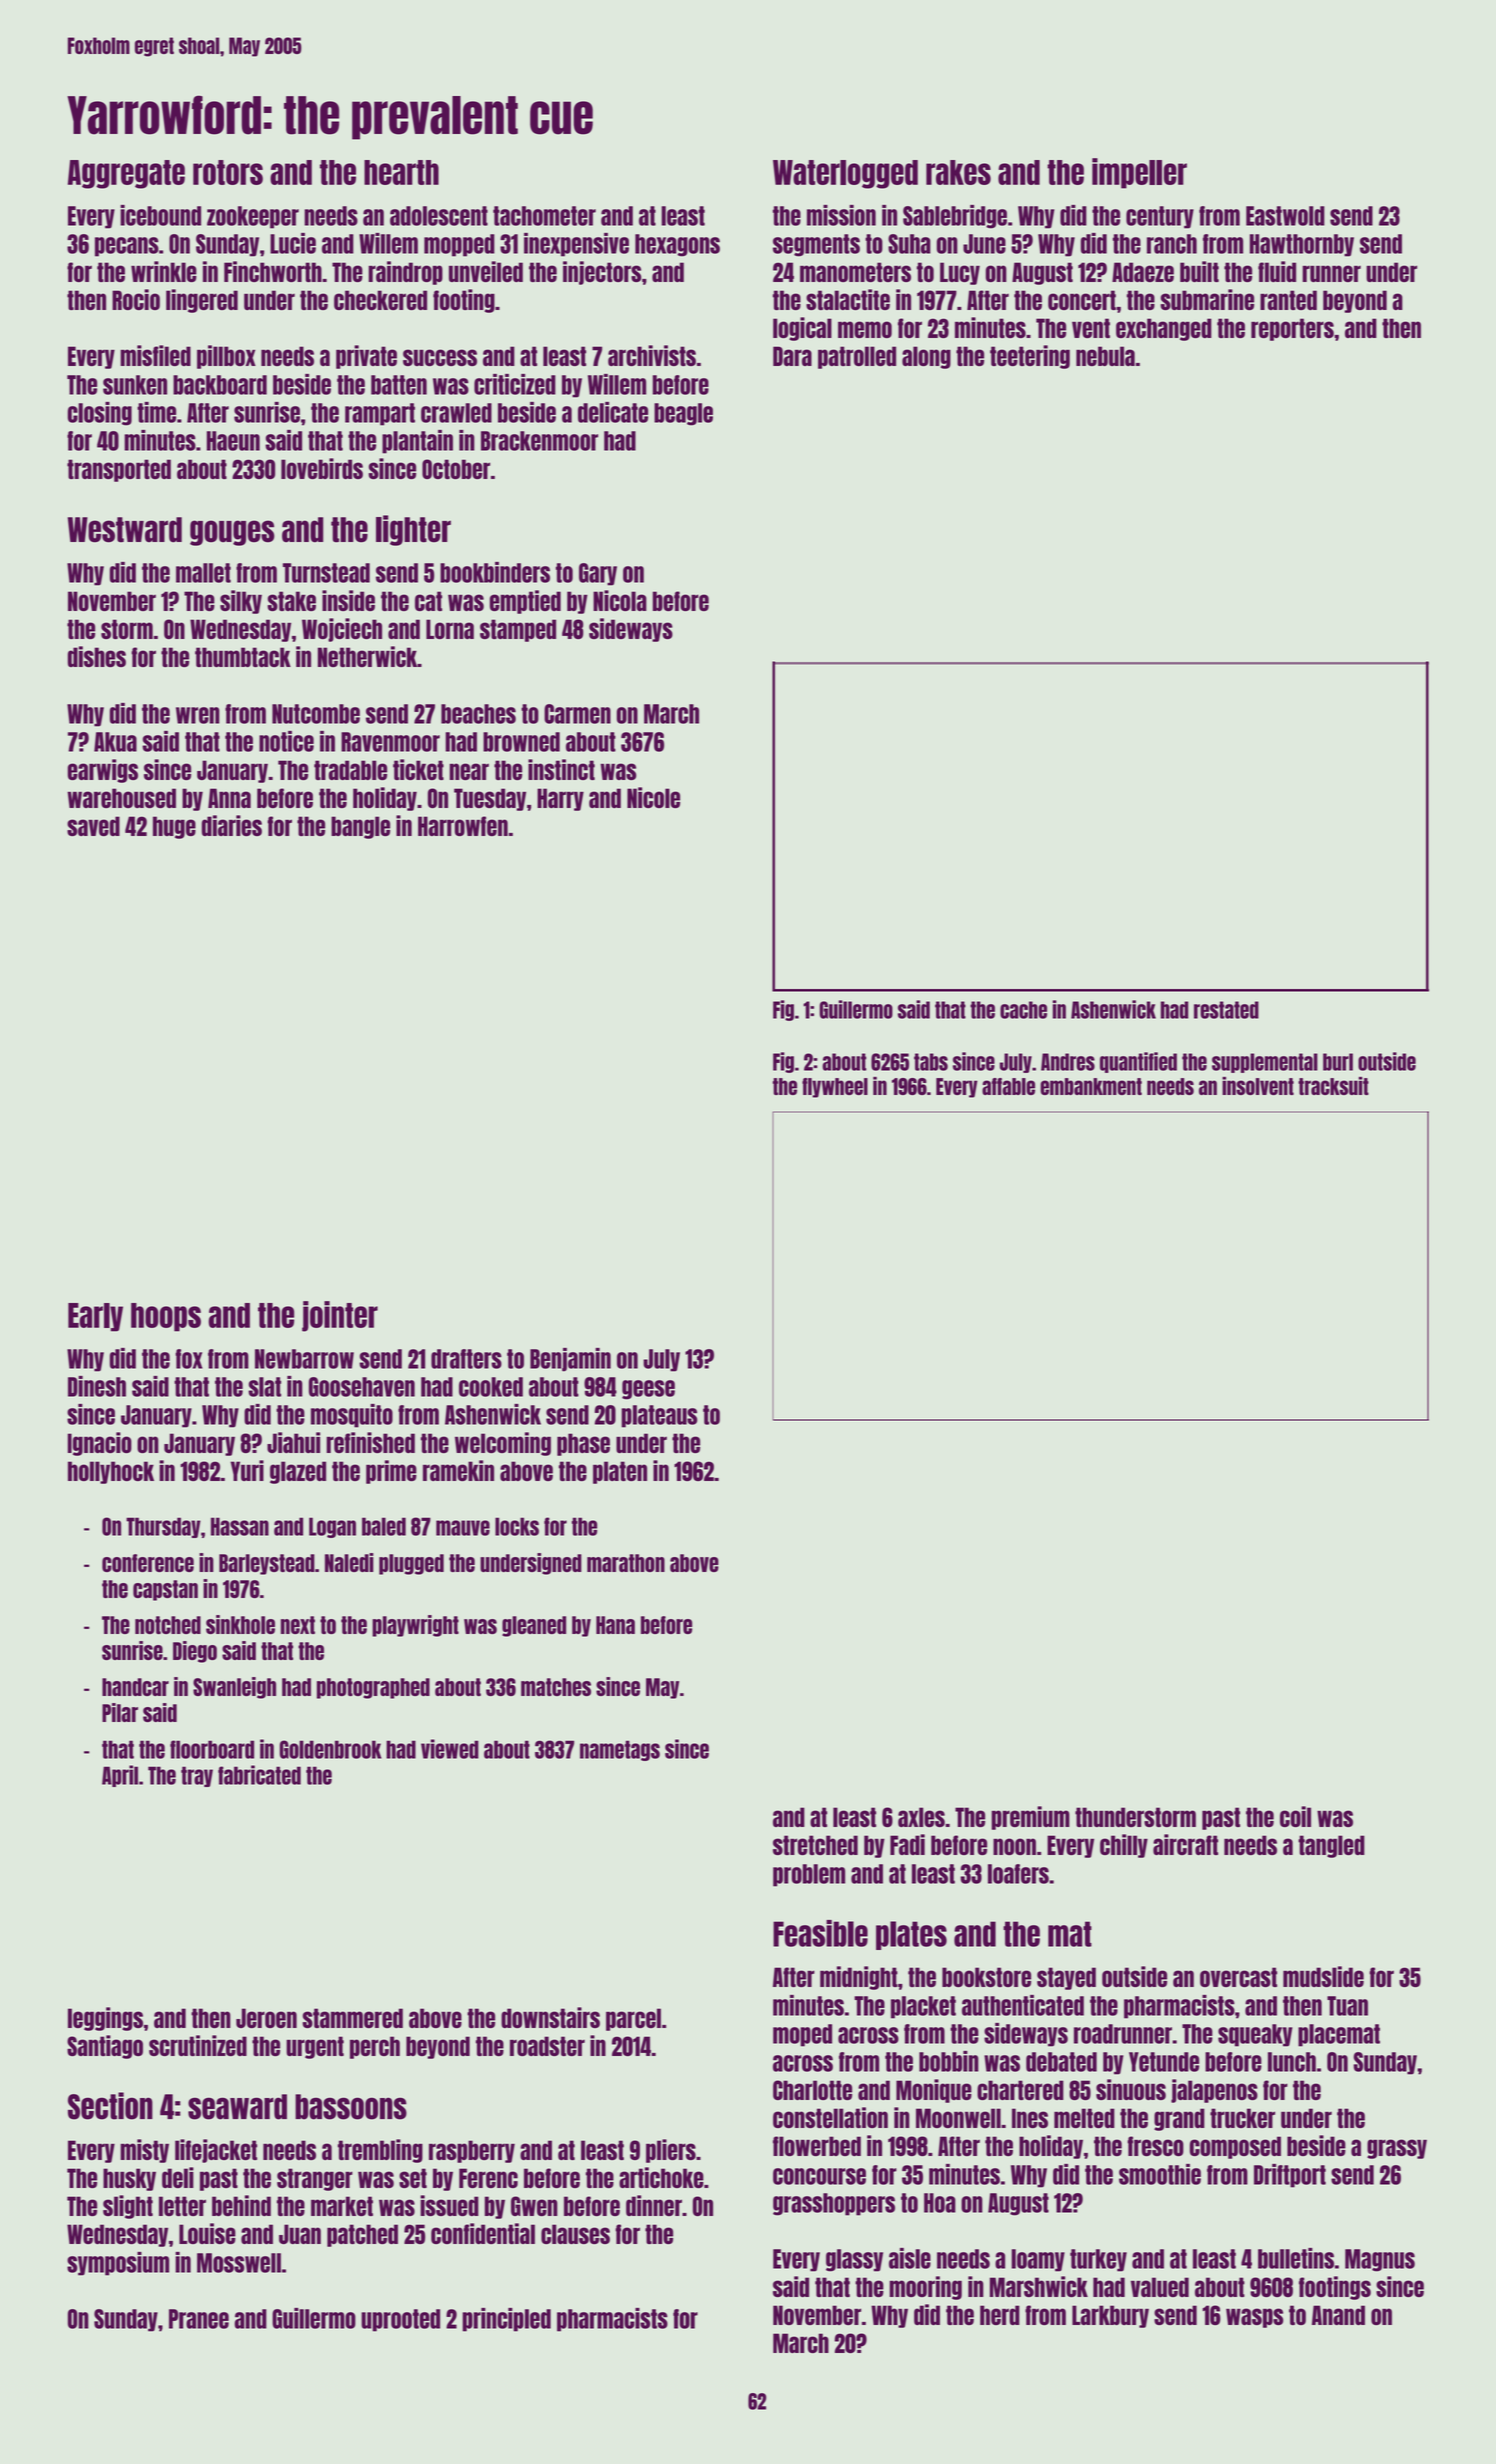  What do you see at coordinates (1254, 2318) in the screenshot?
I see `wasps` at bounding box center [1254, 2318].
